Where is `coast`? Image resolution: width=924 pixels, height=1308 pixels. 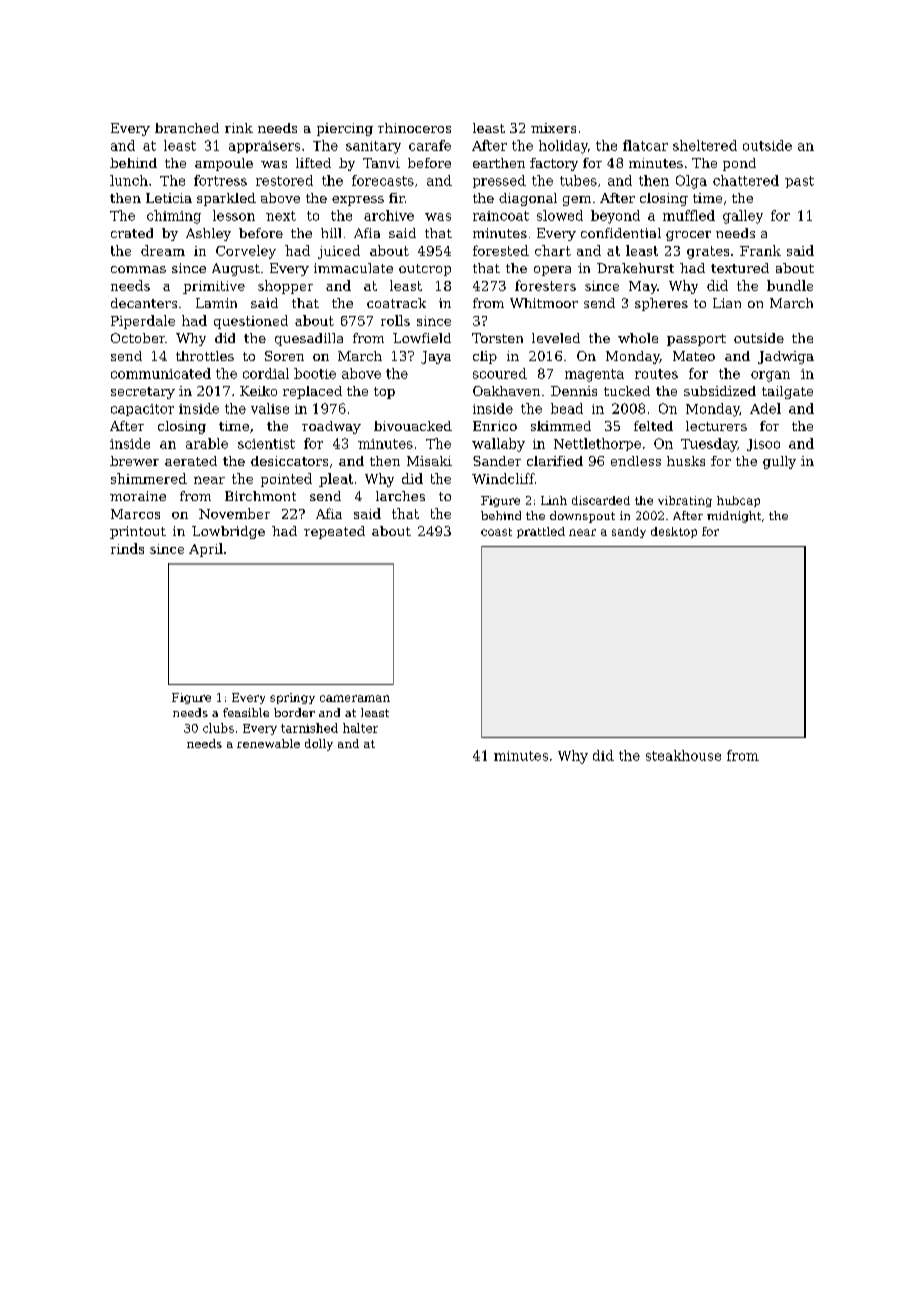 coast is located at coordinates (496, 532).
